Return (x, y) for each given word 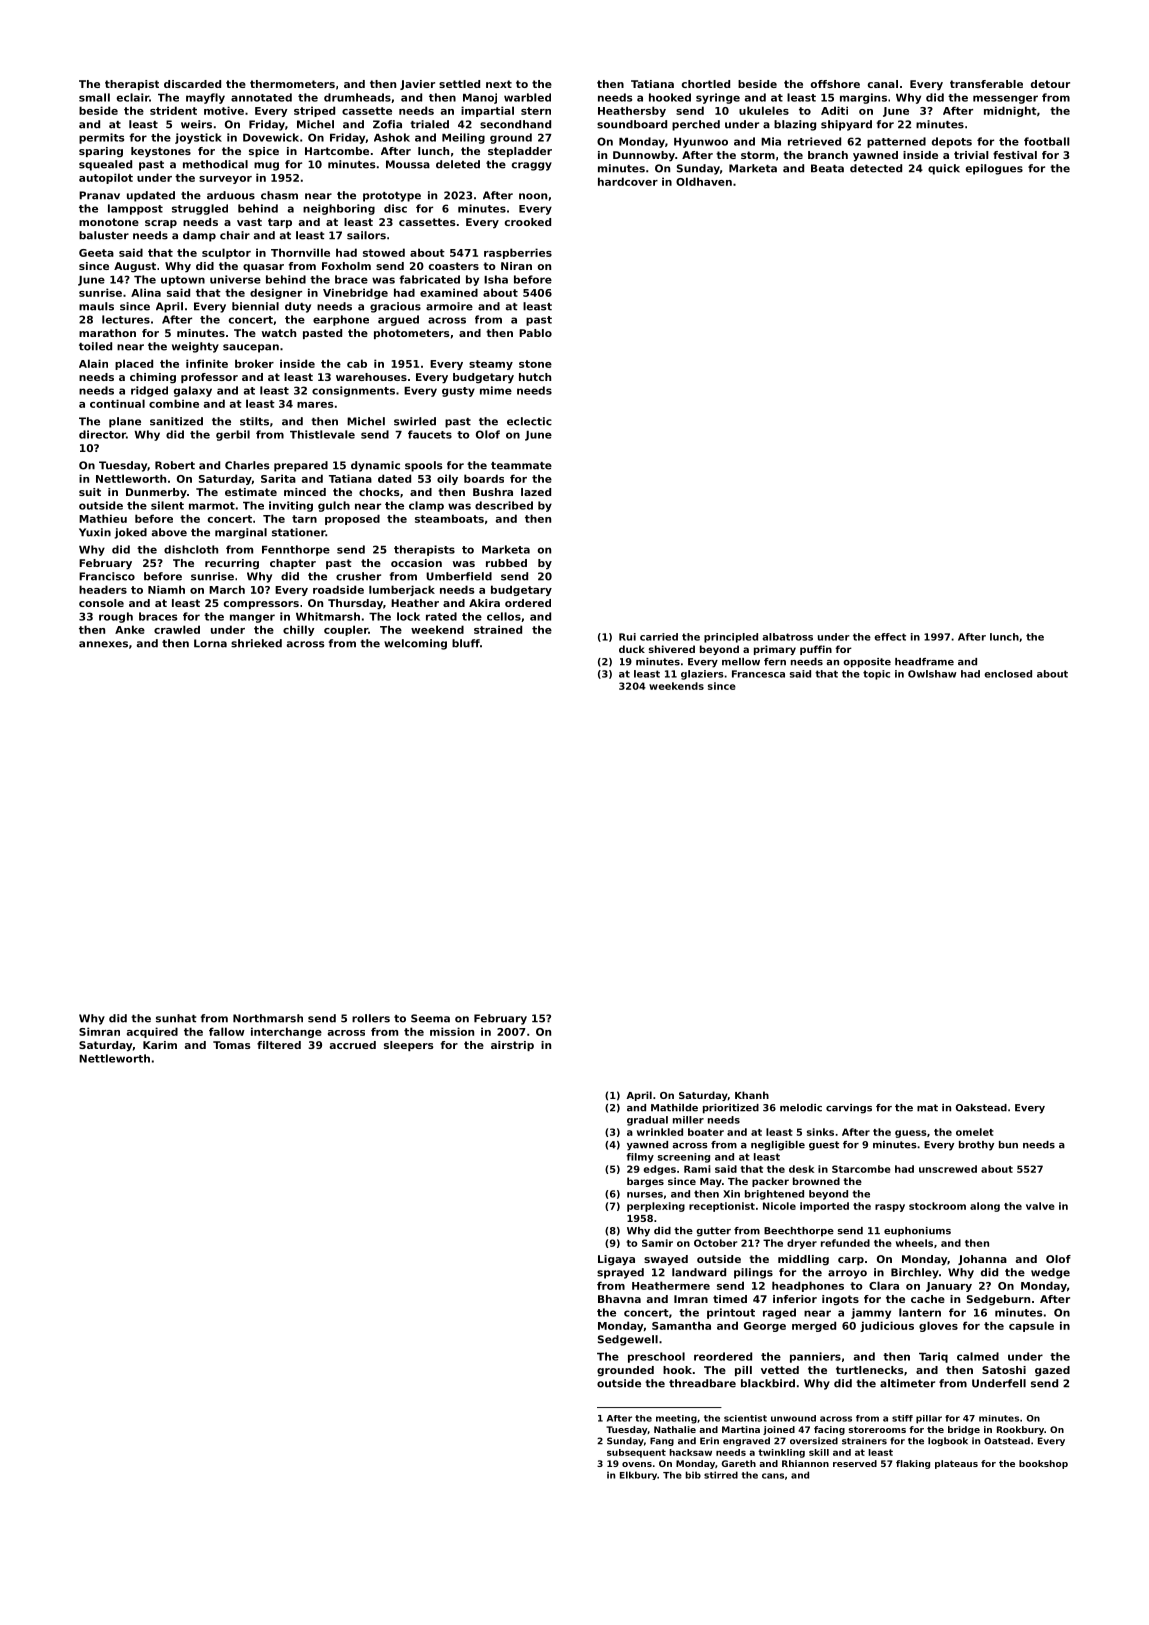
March (227, 589)
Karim (160, 1045)
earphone (341, 320)
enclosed (1008, 674)
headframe (924, 662)
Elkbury (638, 1475)
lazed (536, 492)
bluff (466, 643)
